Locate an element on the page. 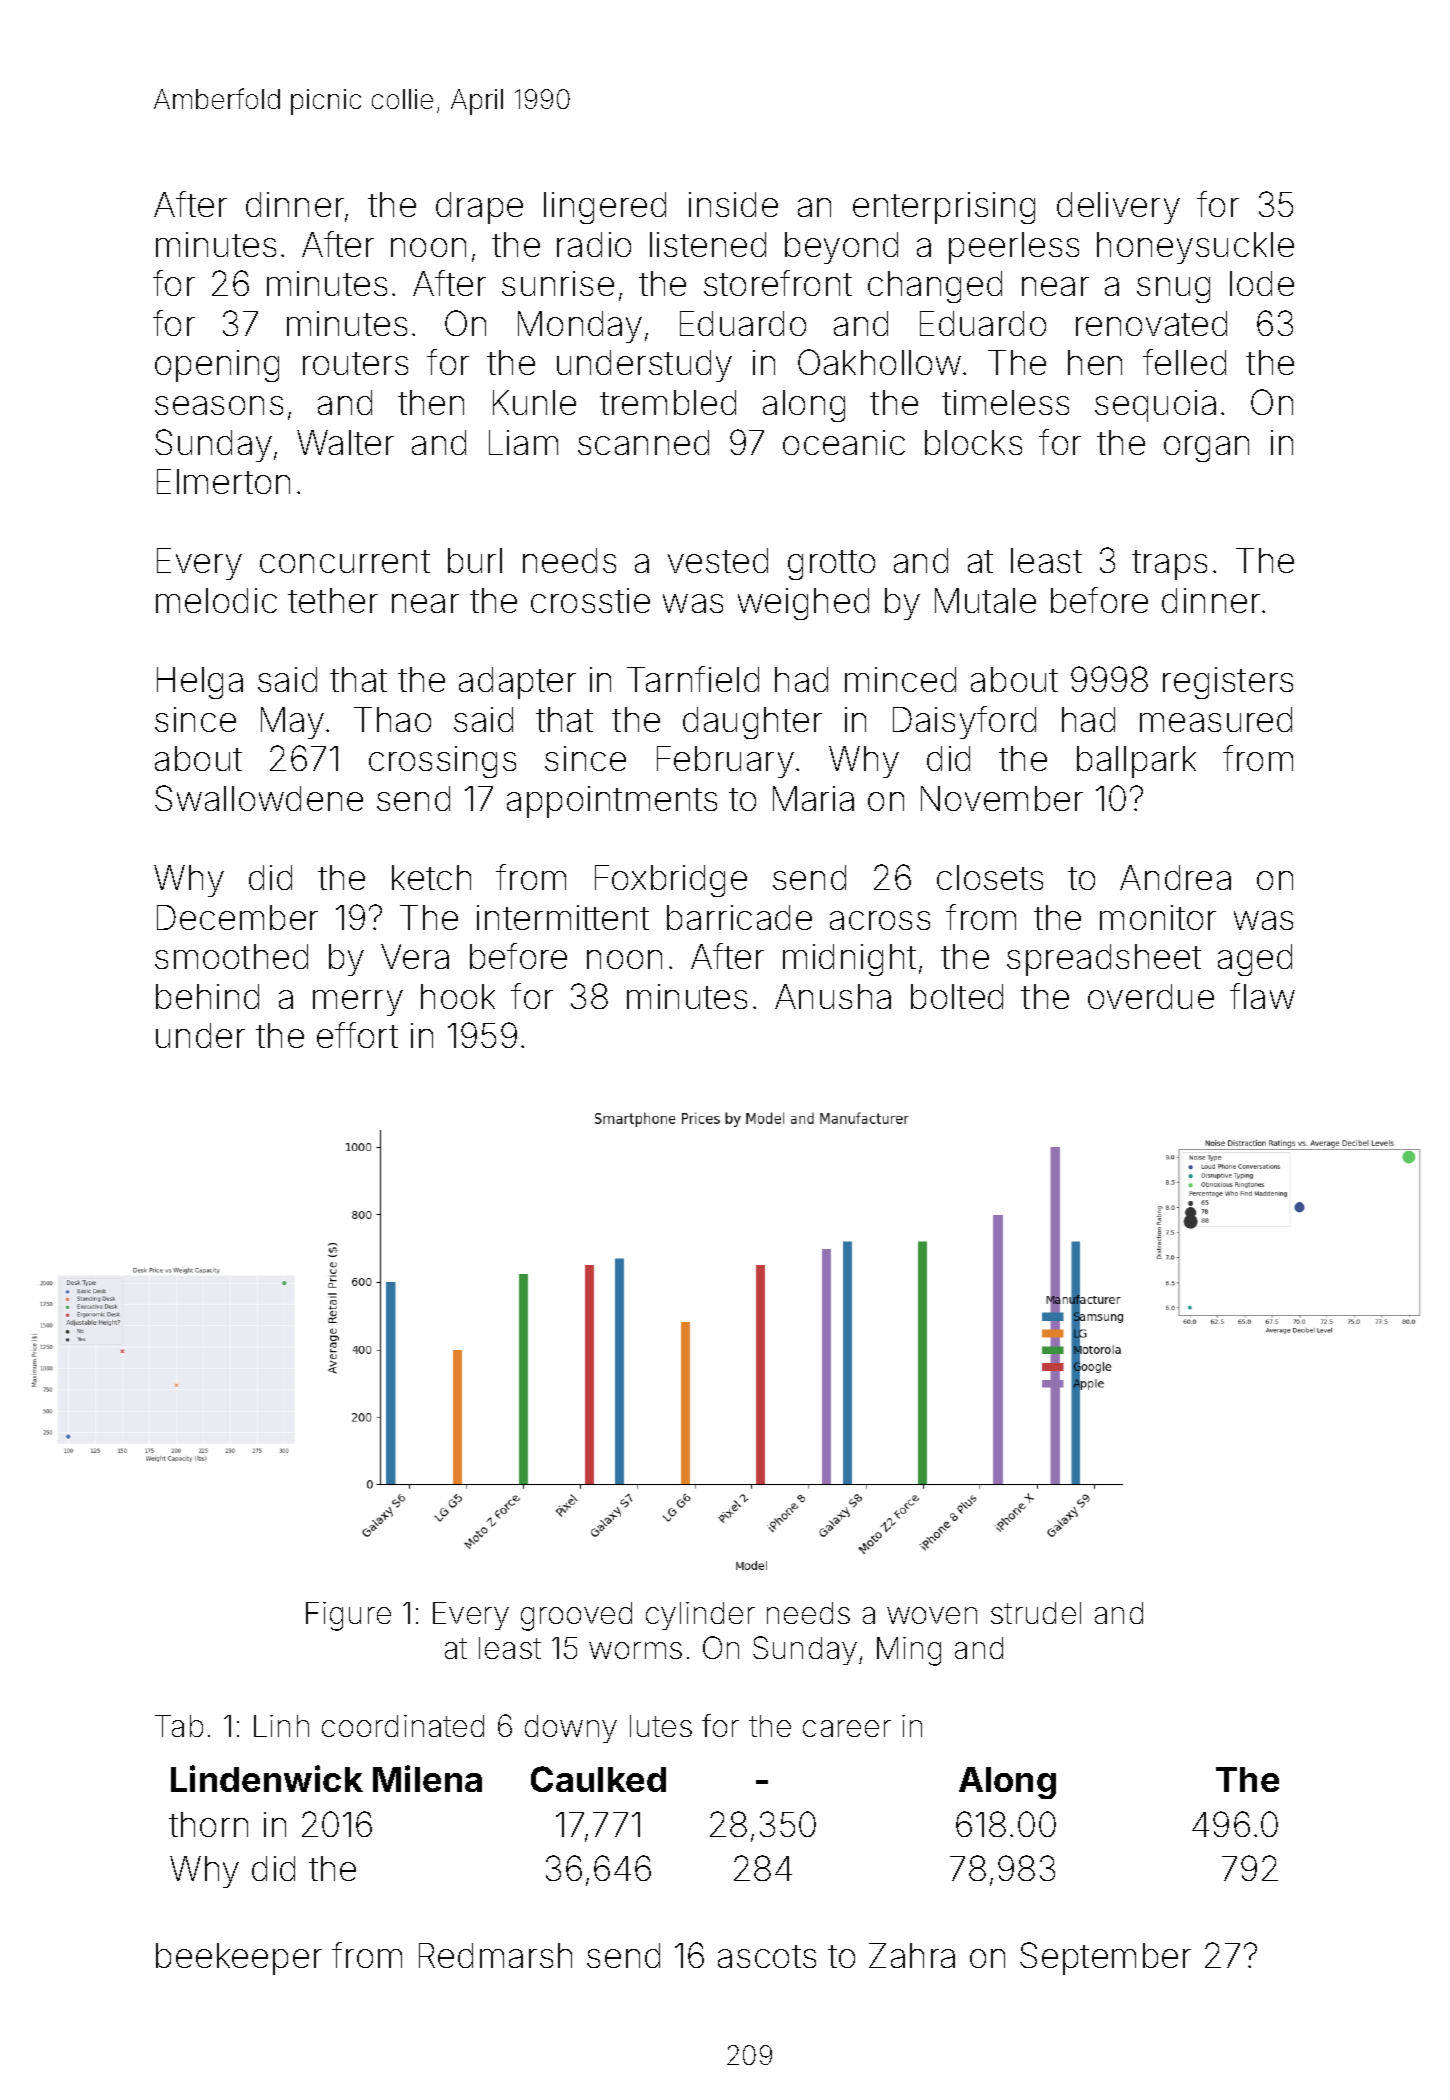 The height and width of the document is (2100, 1450). beekeeper is located at coordinates (239, 1959).
